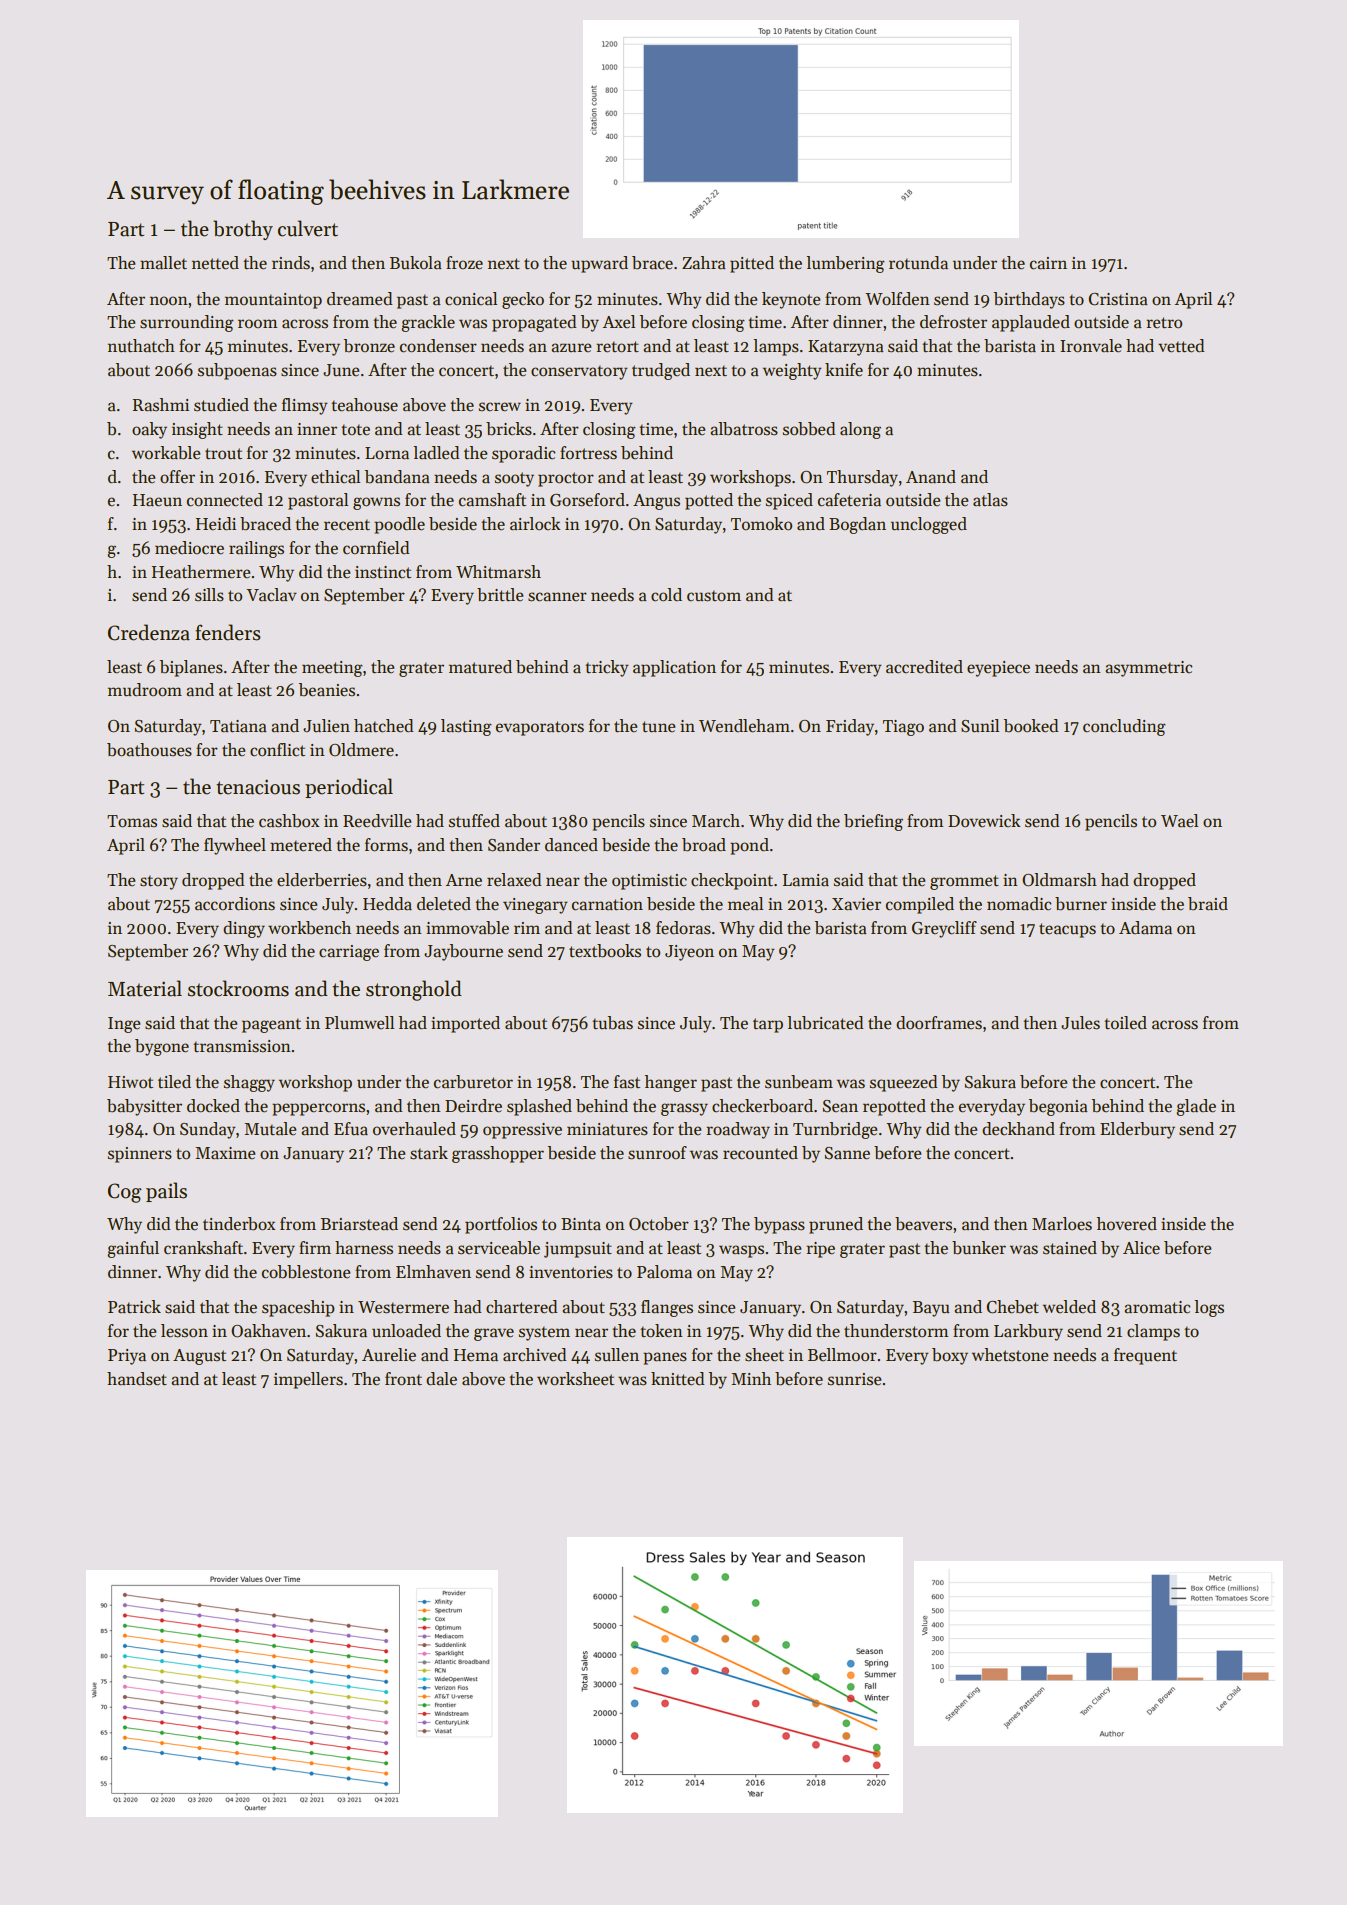  What do you see at coordinates (617, 1355) in the screenshot?
I see `sullen` at bounding box center [617, 1355].
